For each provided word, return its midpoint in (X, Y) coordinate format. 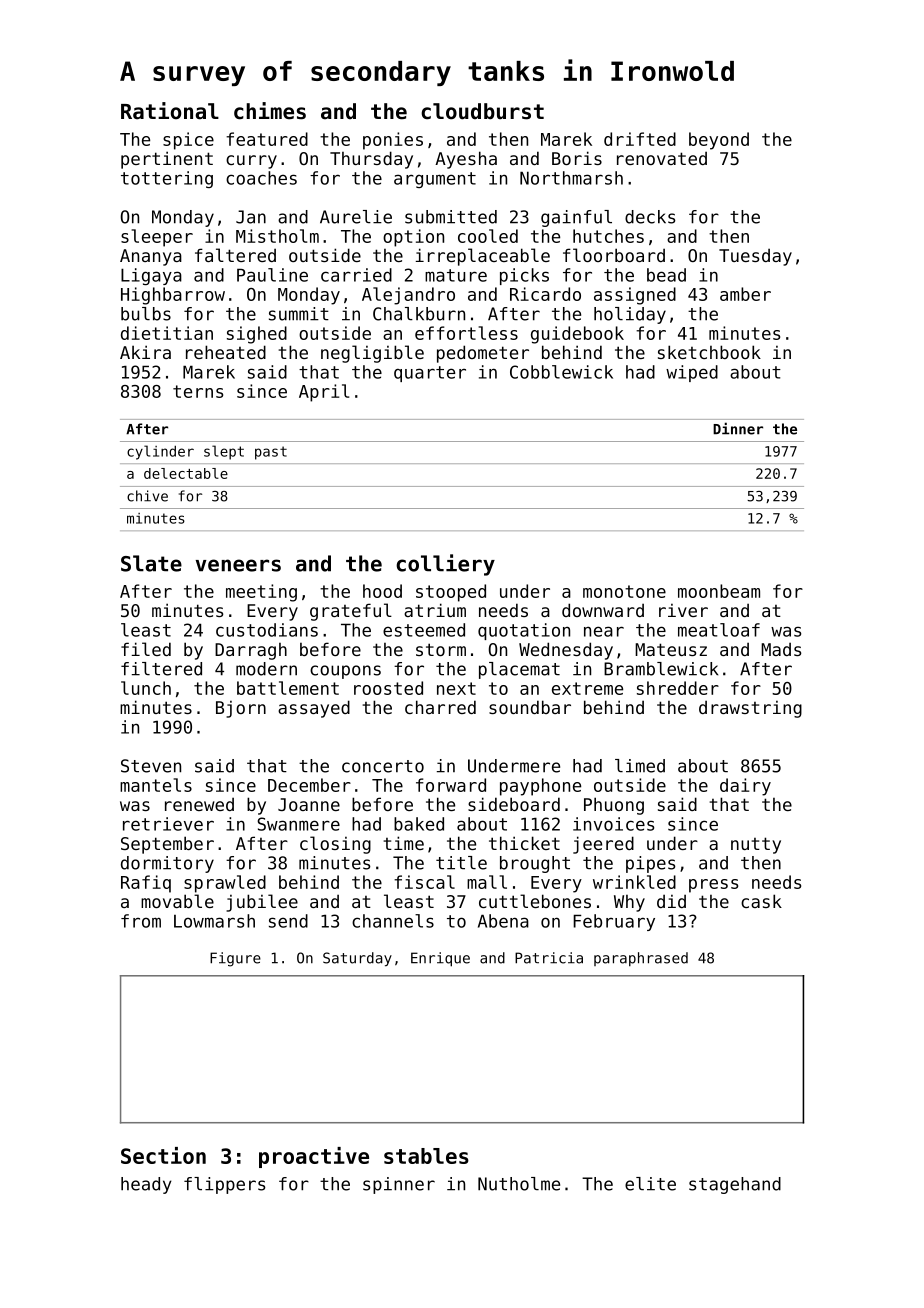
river (683, 610)
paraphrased (641, 959)
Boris (577, 158)
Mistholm (277, 236)
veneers (238, 565)
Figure (235, 959)
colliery (445, 565)
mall (487, 882)
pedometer (483, 354)
